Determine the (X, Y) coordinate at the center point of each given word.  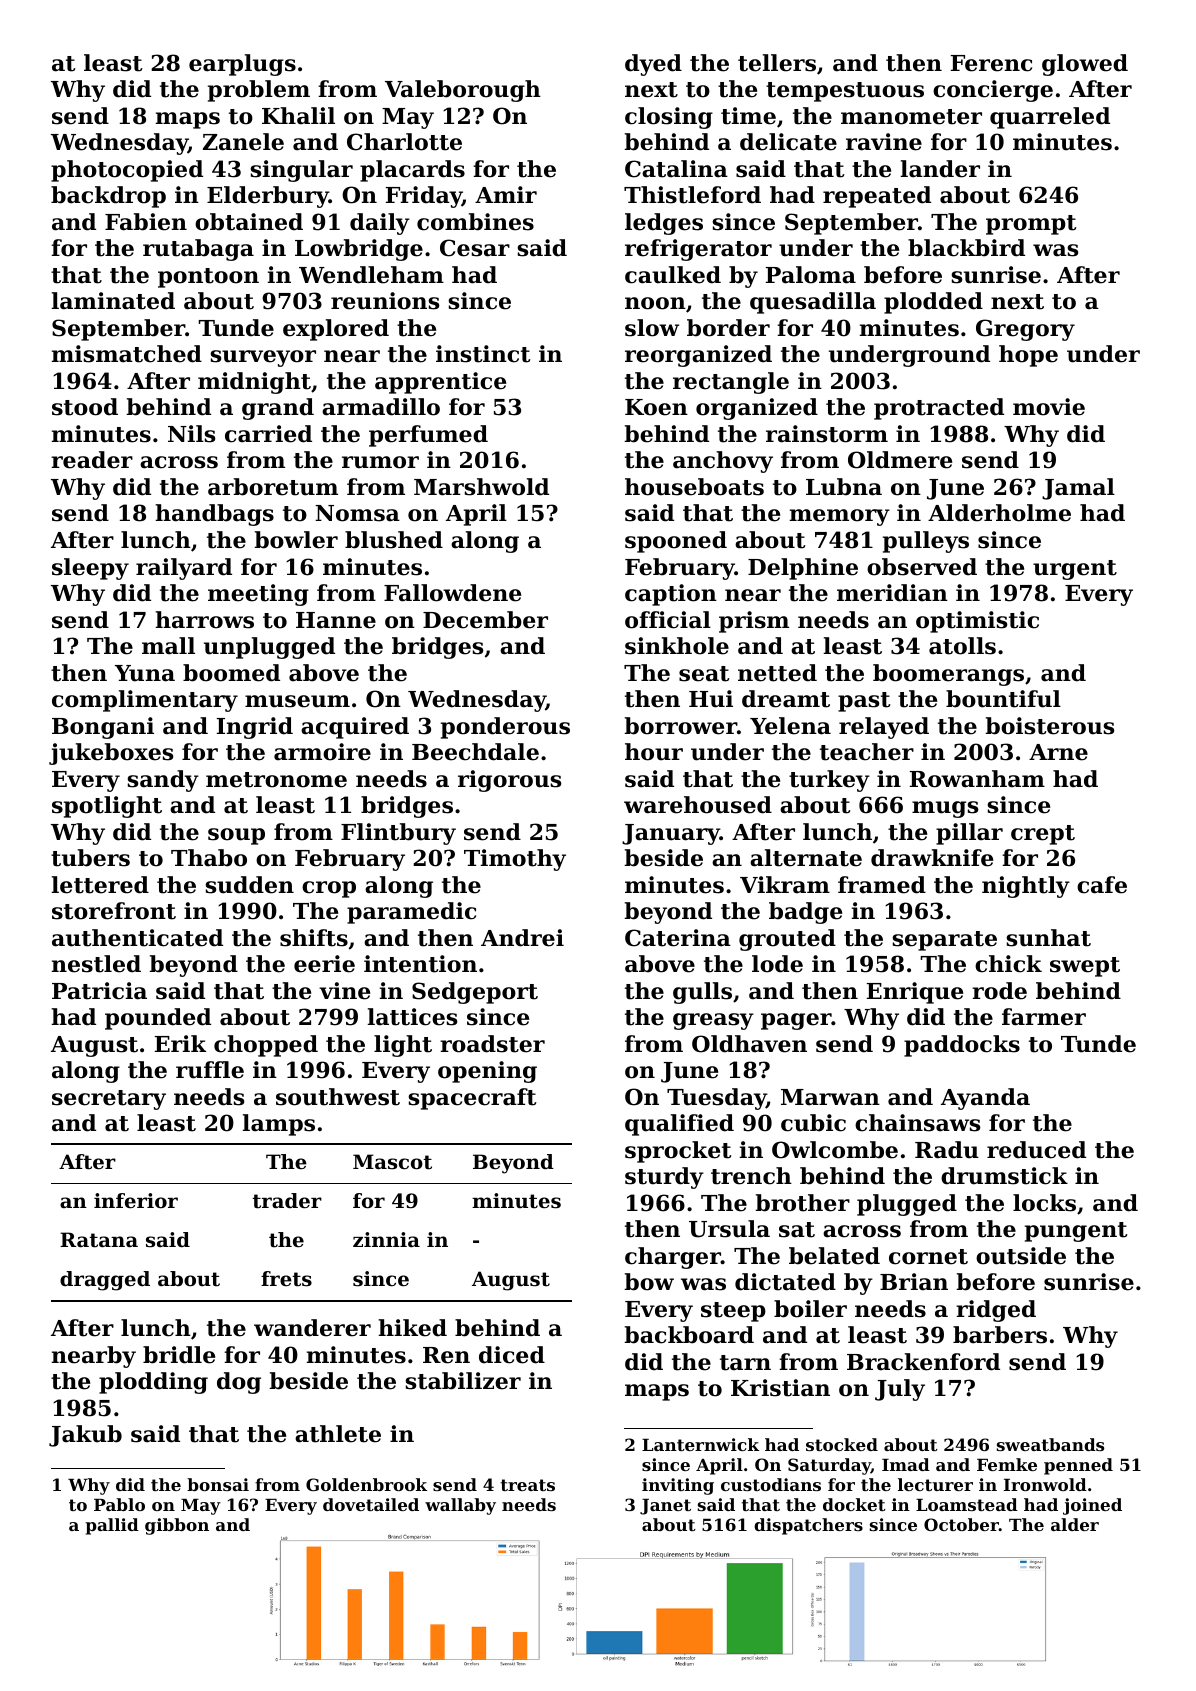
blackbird (966, 248)
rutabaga (198, 250)
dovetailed (371, 1504)
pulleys (926, 542)
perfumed (428, 436)
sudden (249, 885)
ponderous (505, 728)
